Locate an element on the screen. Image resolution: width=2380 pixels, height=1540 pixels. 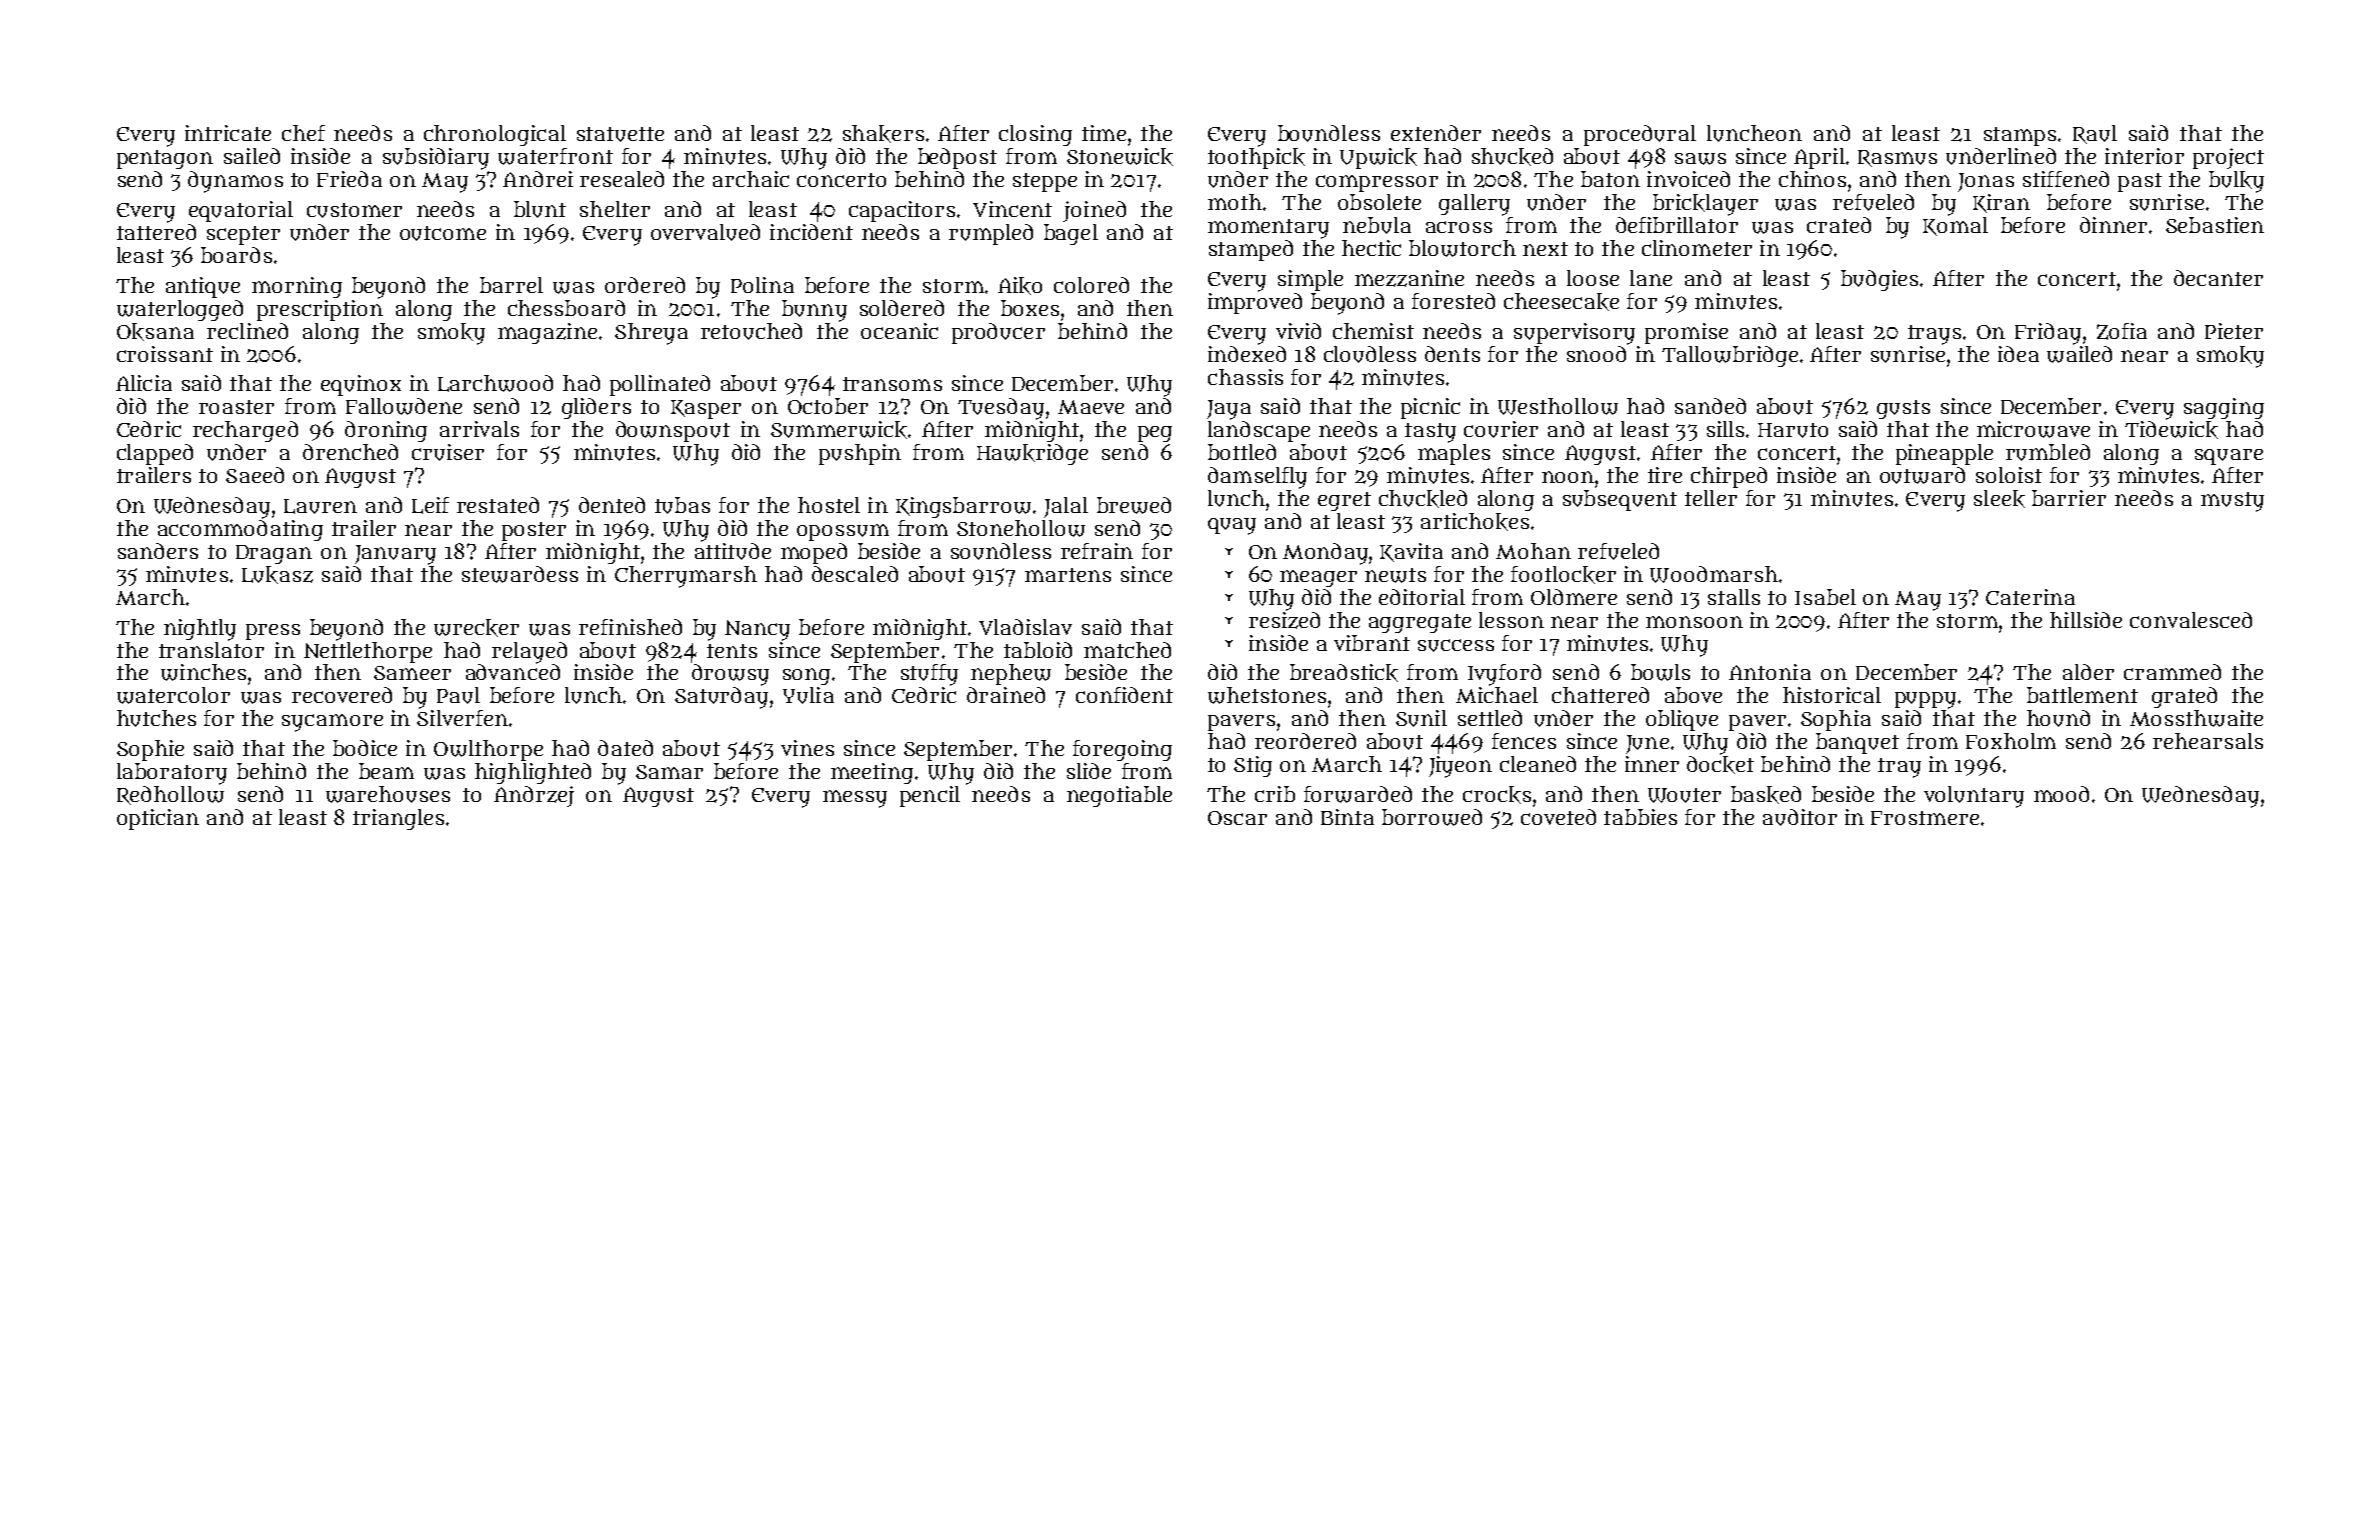
chronological is located at coordinates (495, 135).
